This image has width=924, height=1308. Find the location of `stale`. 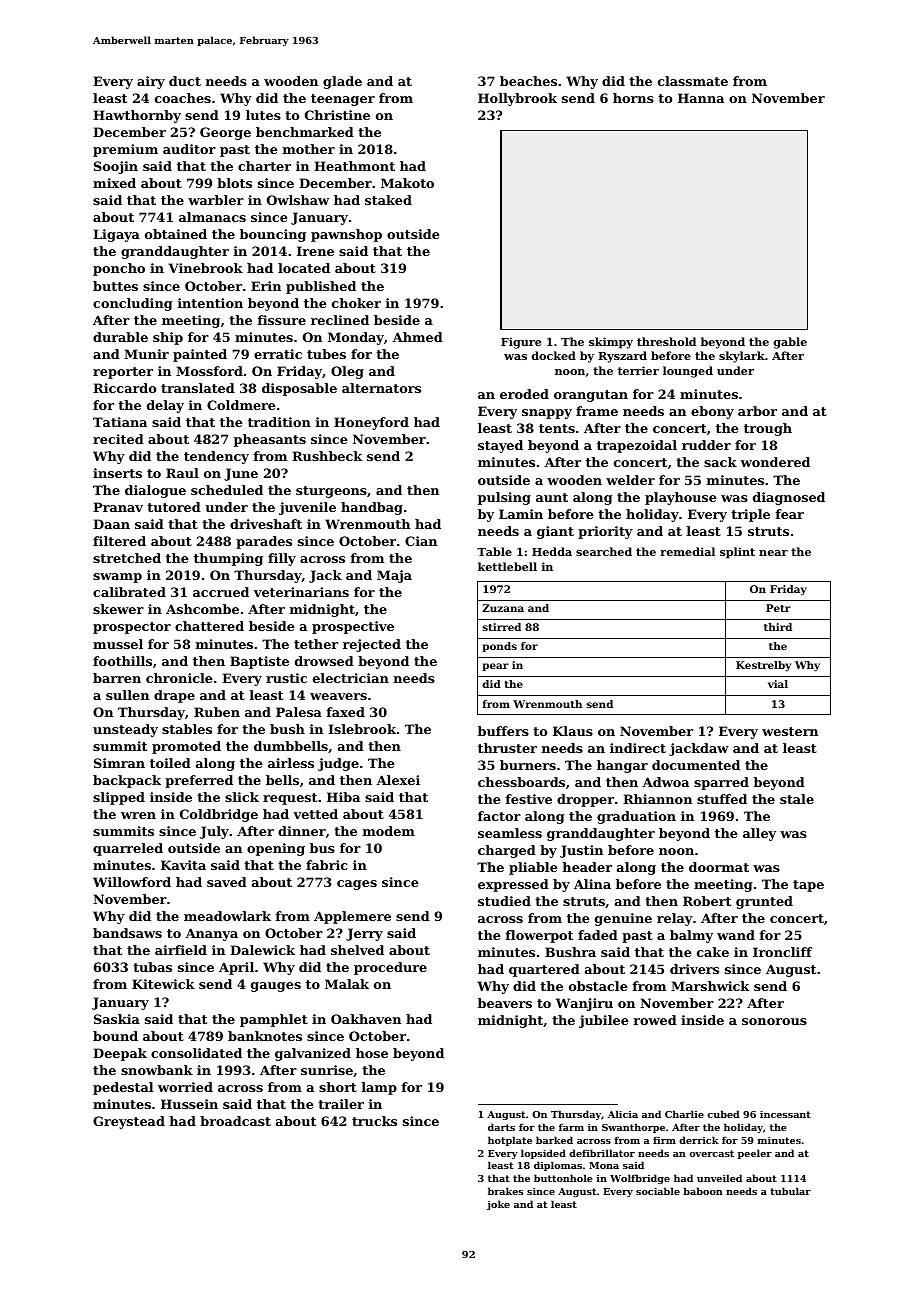

stale is located at coordinates (797, 799).
